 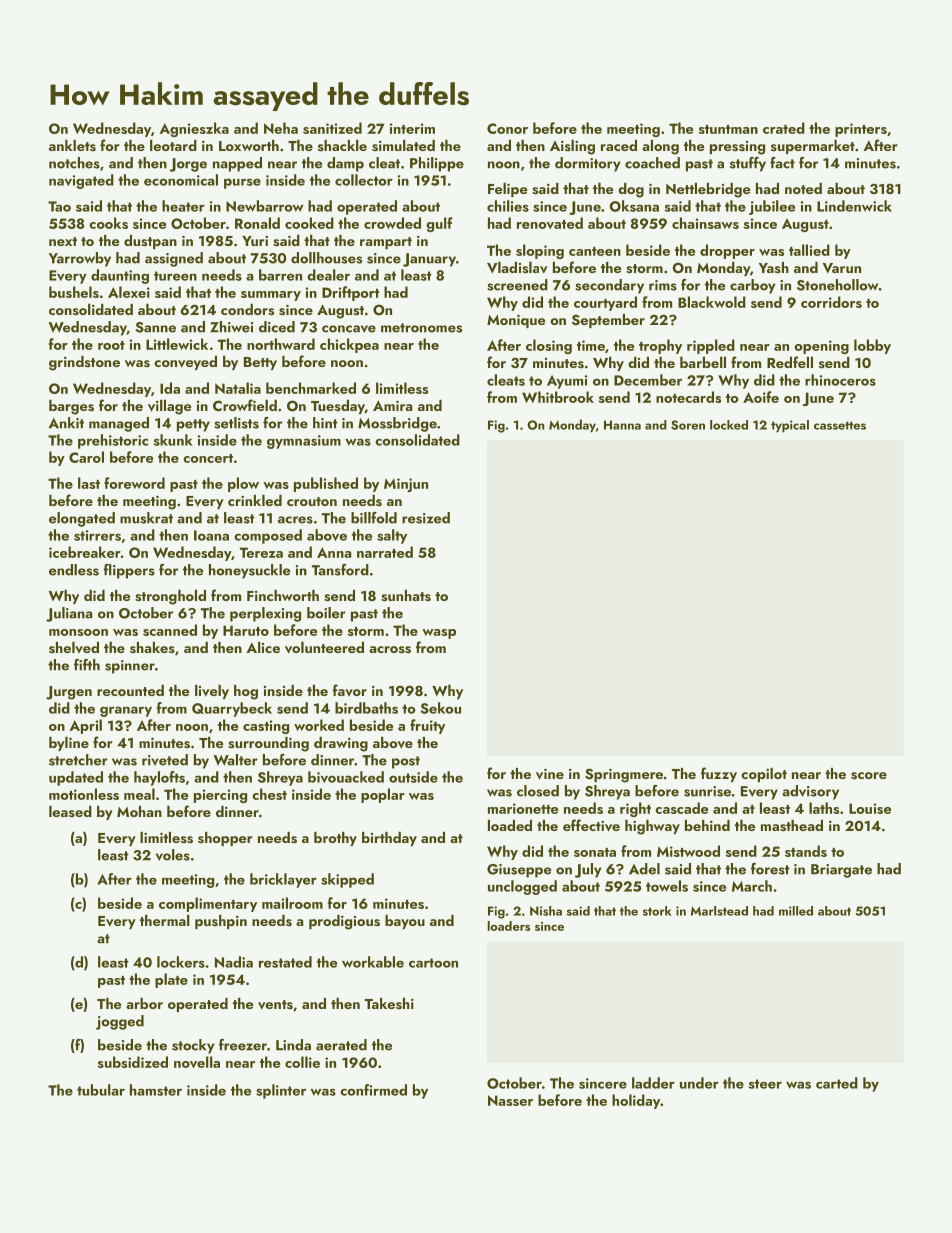 I want to click on dropper, so click(x=727, y=251).
